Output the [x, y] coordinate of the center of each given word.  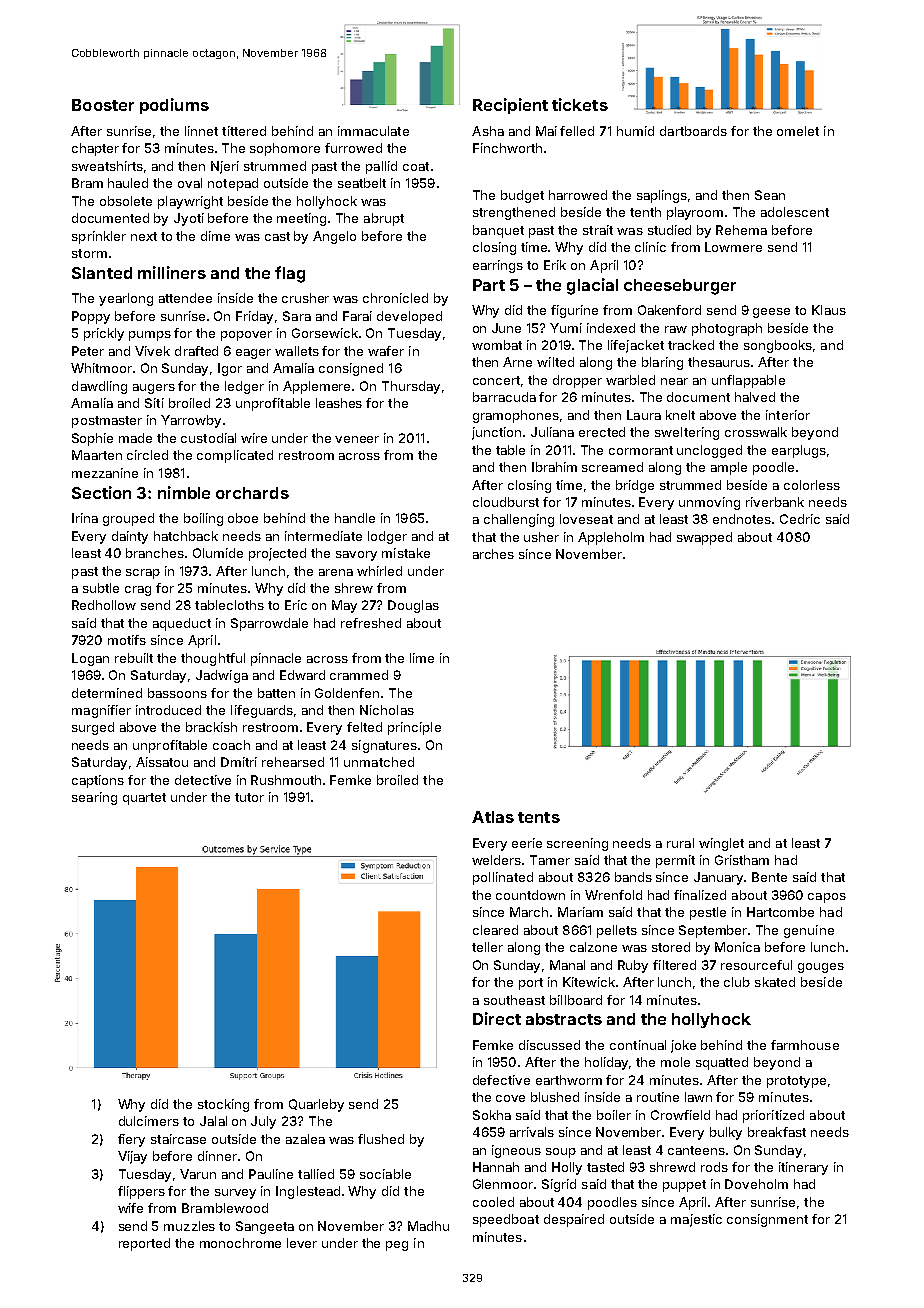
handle [355, 518]
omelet [798, 131]
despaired [574, 1220]
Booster [103, 105]
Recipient [510, 106]
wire [254, 438]
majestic [696, 1220]
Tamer [550, 860]
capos [827, 898]
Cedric [800, 519]
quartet [144, 799]
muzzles [189, 1226]
